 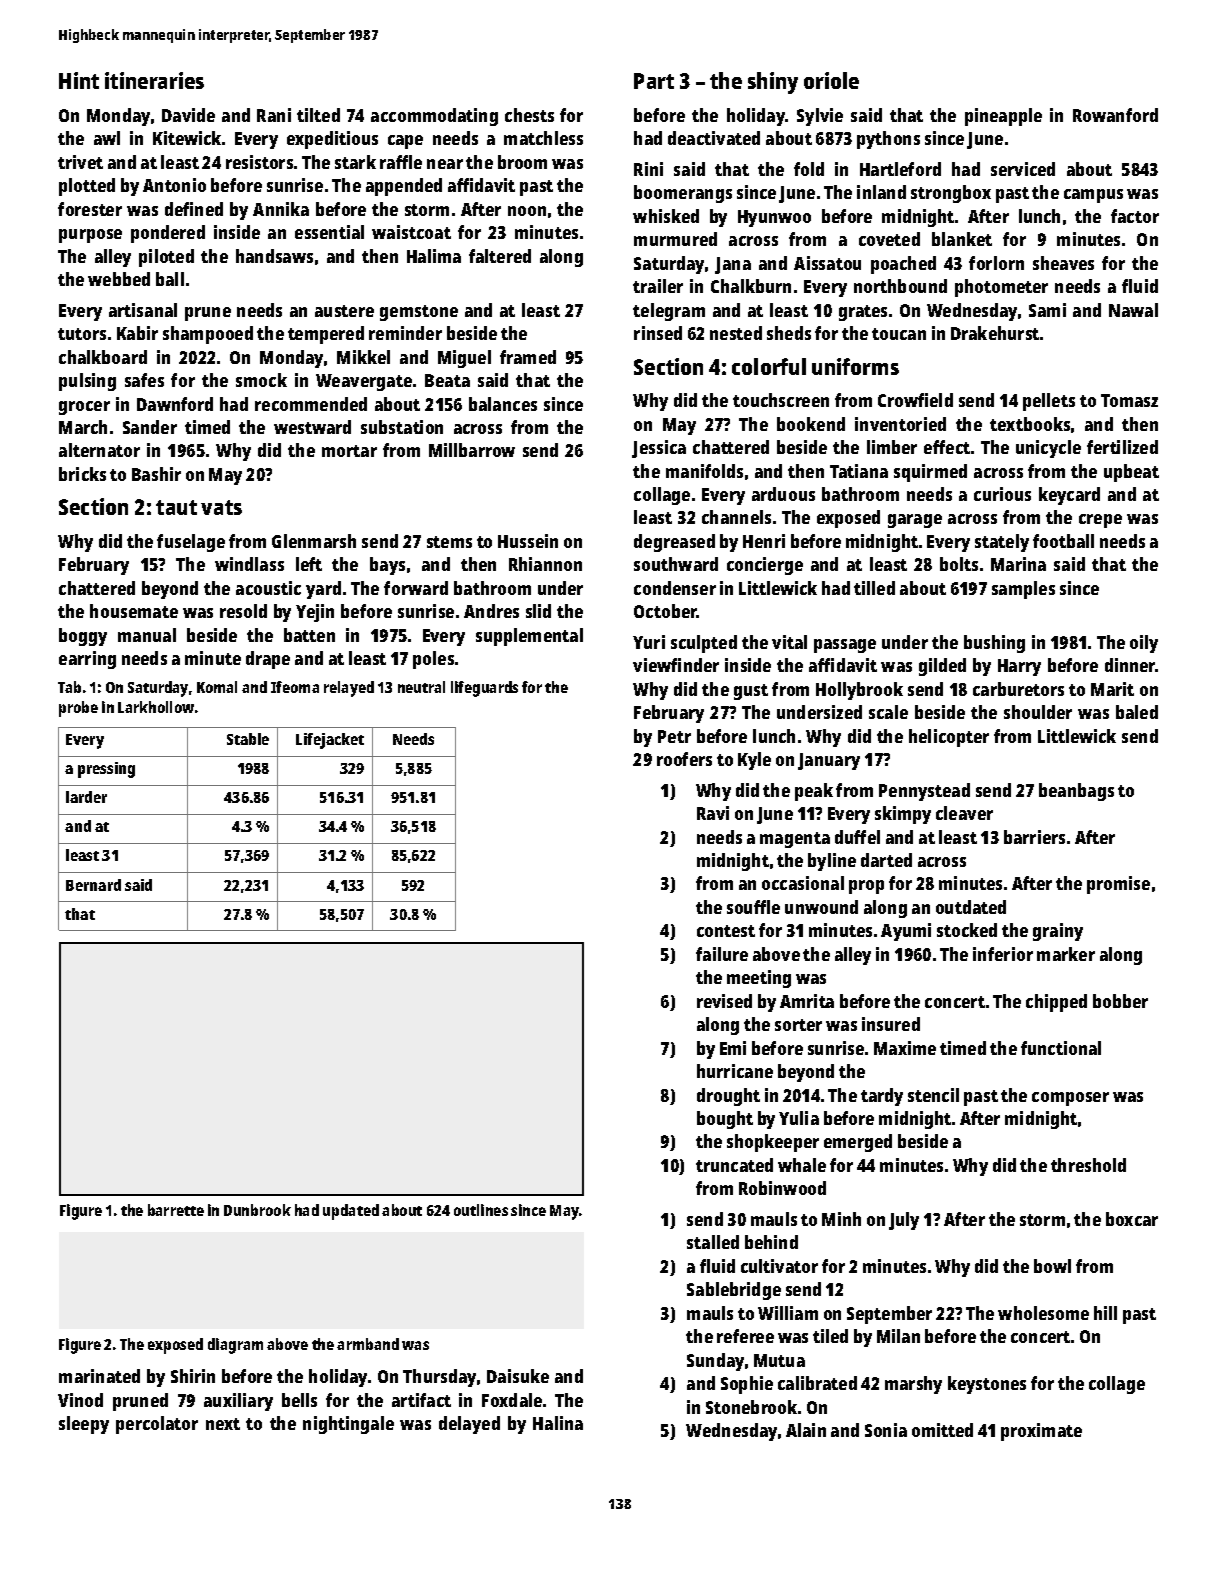 What do you see at coordinates (888, 140) in the document?
I see `pythons` at bounding box center [888, 140].
